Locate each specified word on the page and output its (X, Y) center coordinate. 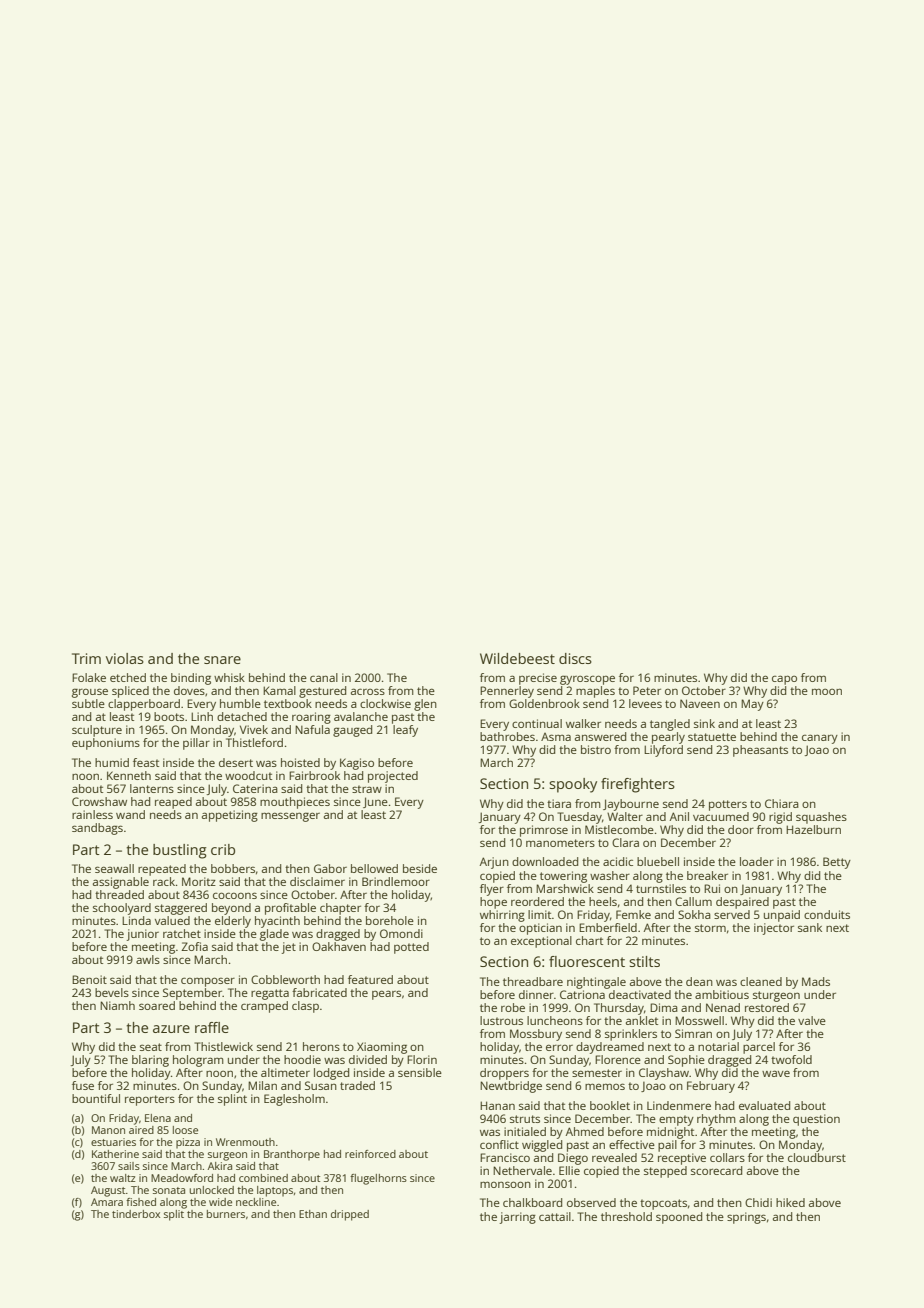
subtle (88, 703)
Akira (220, 1166)
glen (425, 705)
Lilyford (663, 751)
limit (540, 914)
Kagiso (357, 764)
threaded (119, 894)
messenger (290, 817)
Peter (647, 690)
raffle (212, 1027)
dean (699, 981)
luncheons (555, 1020)
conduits (827, 914)
